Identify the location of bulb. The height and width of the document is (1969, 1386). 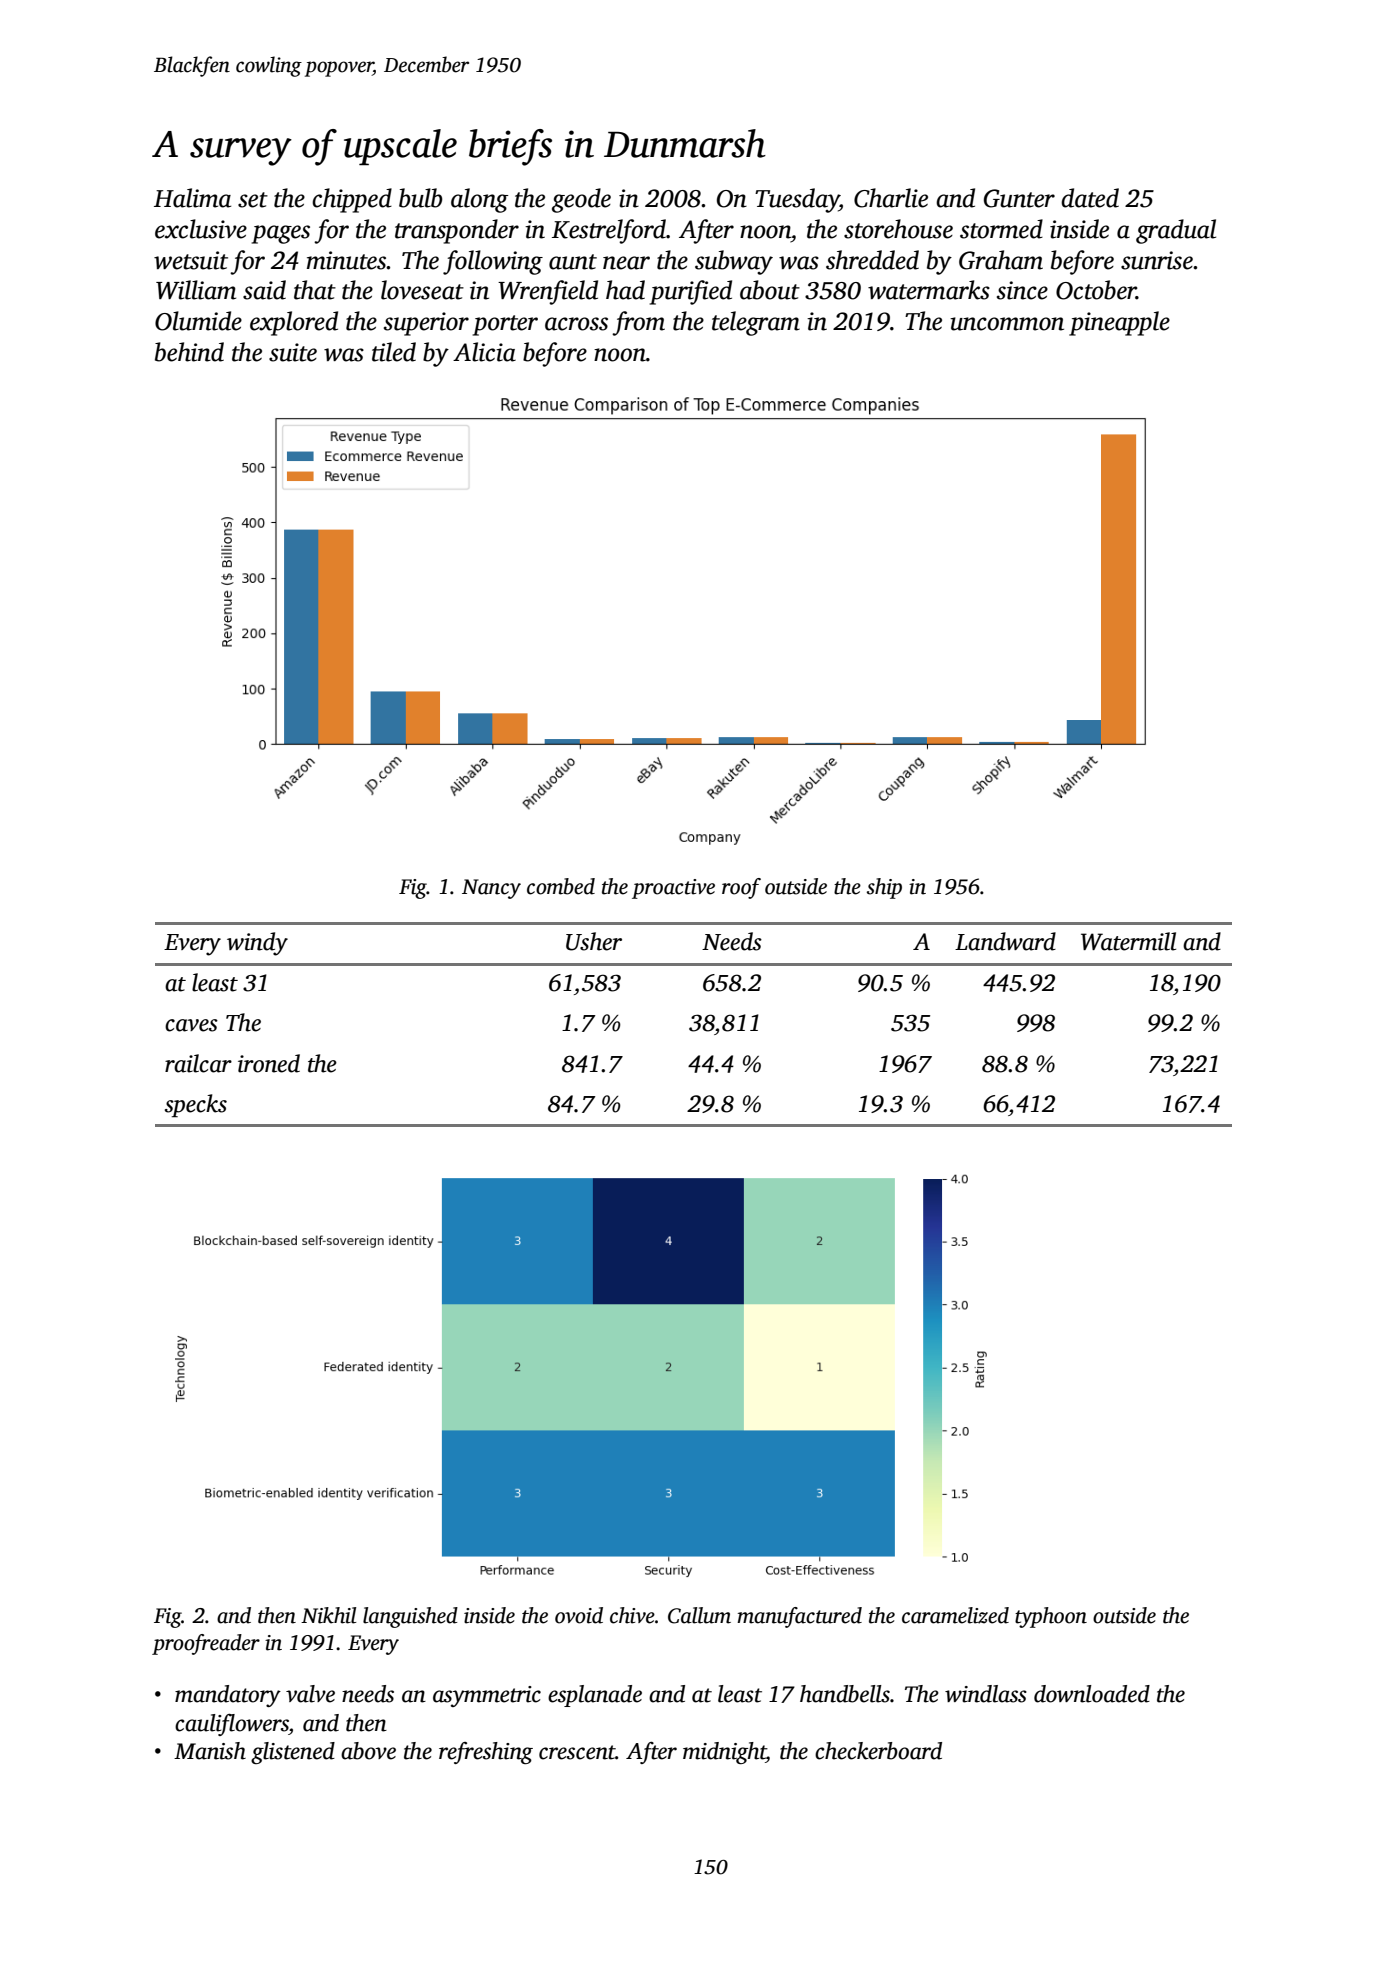
(420, 198).
